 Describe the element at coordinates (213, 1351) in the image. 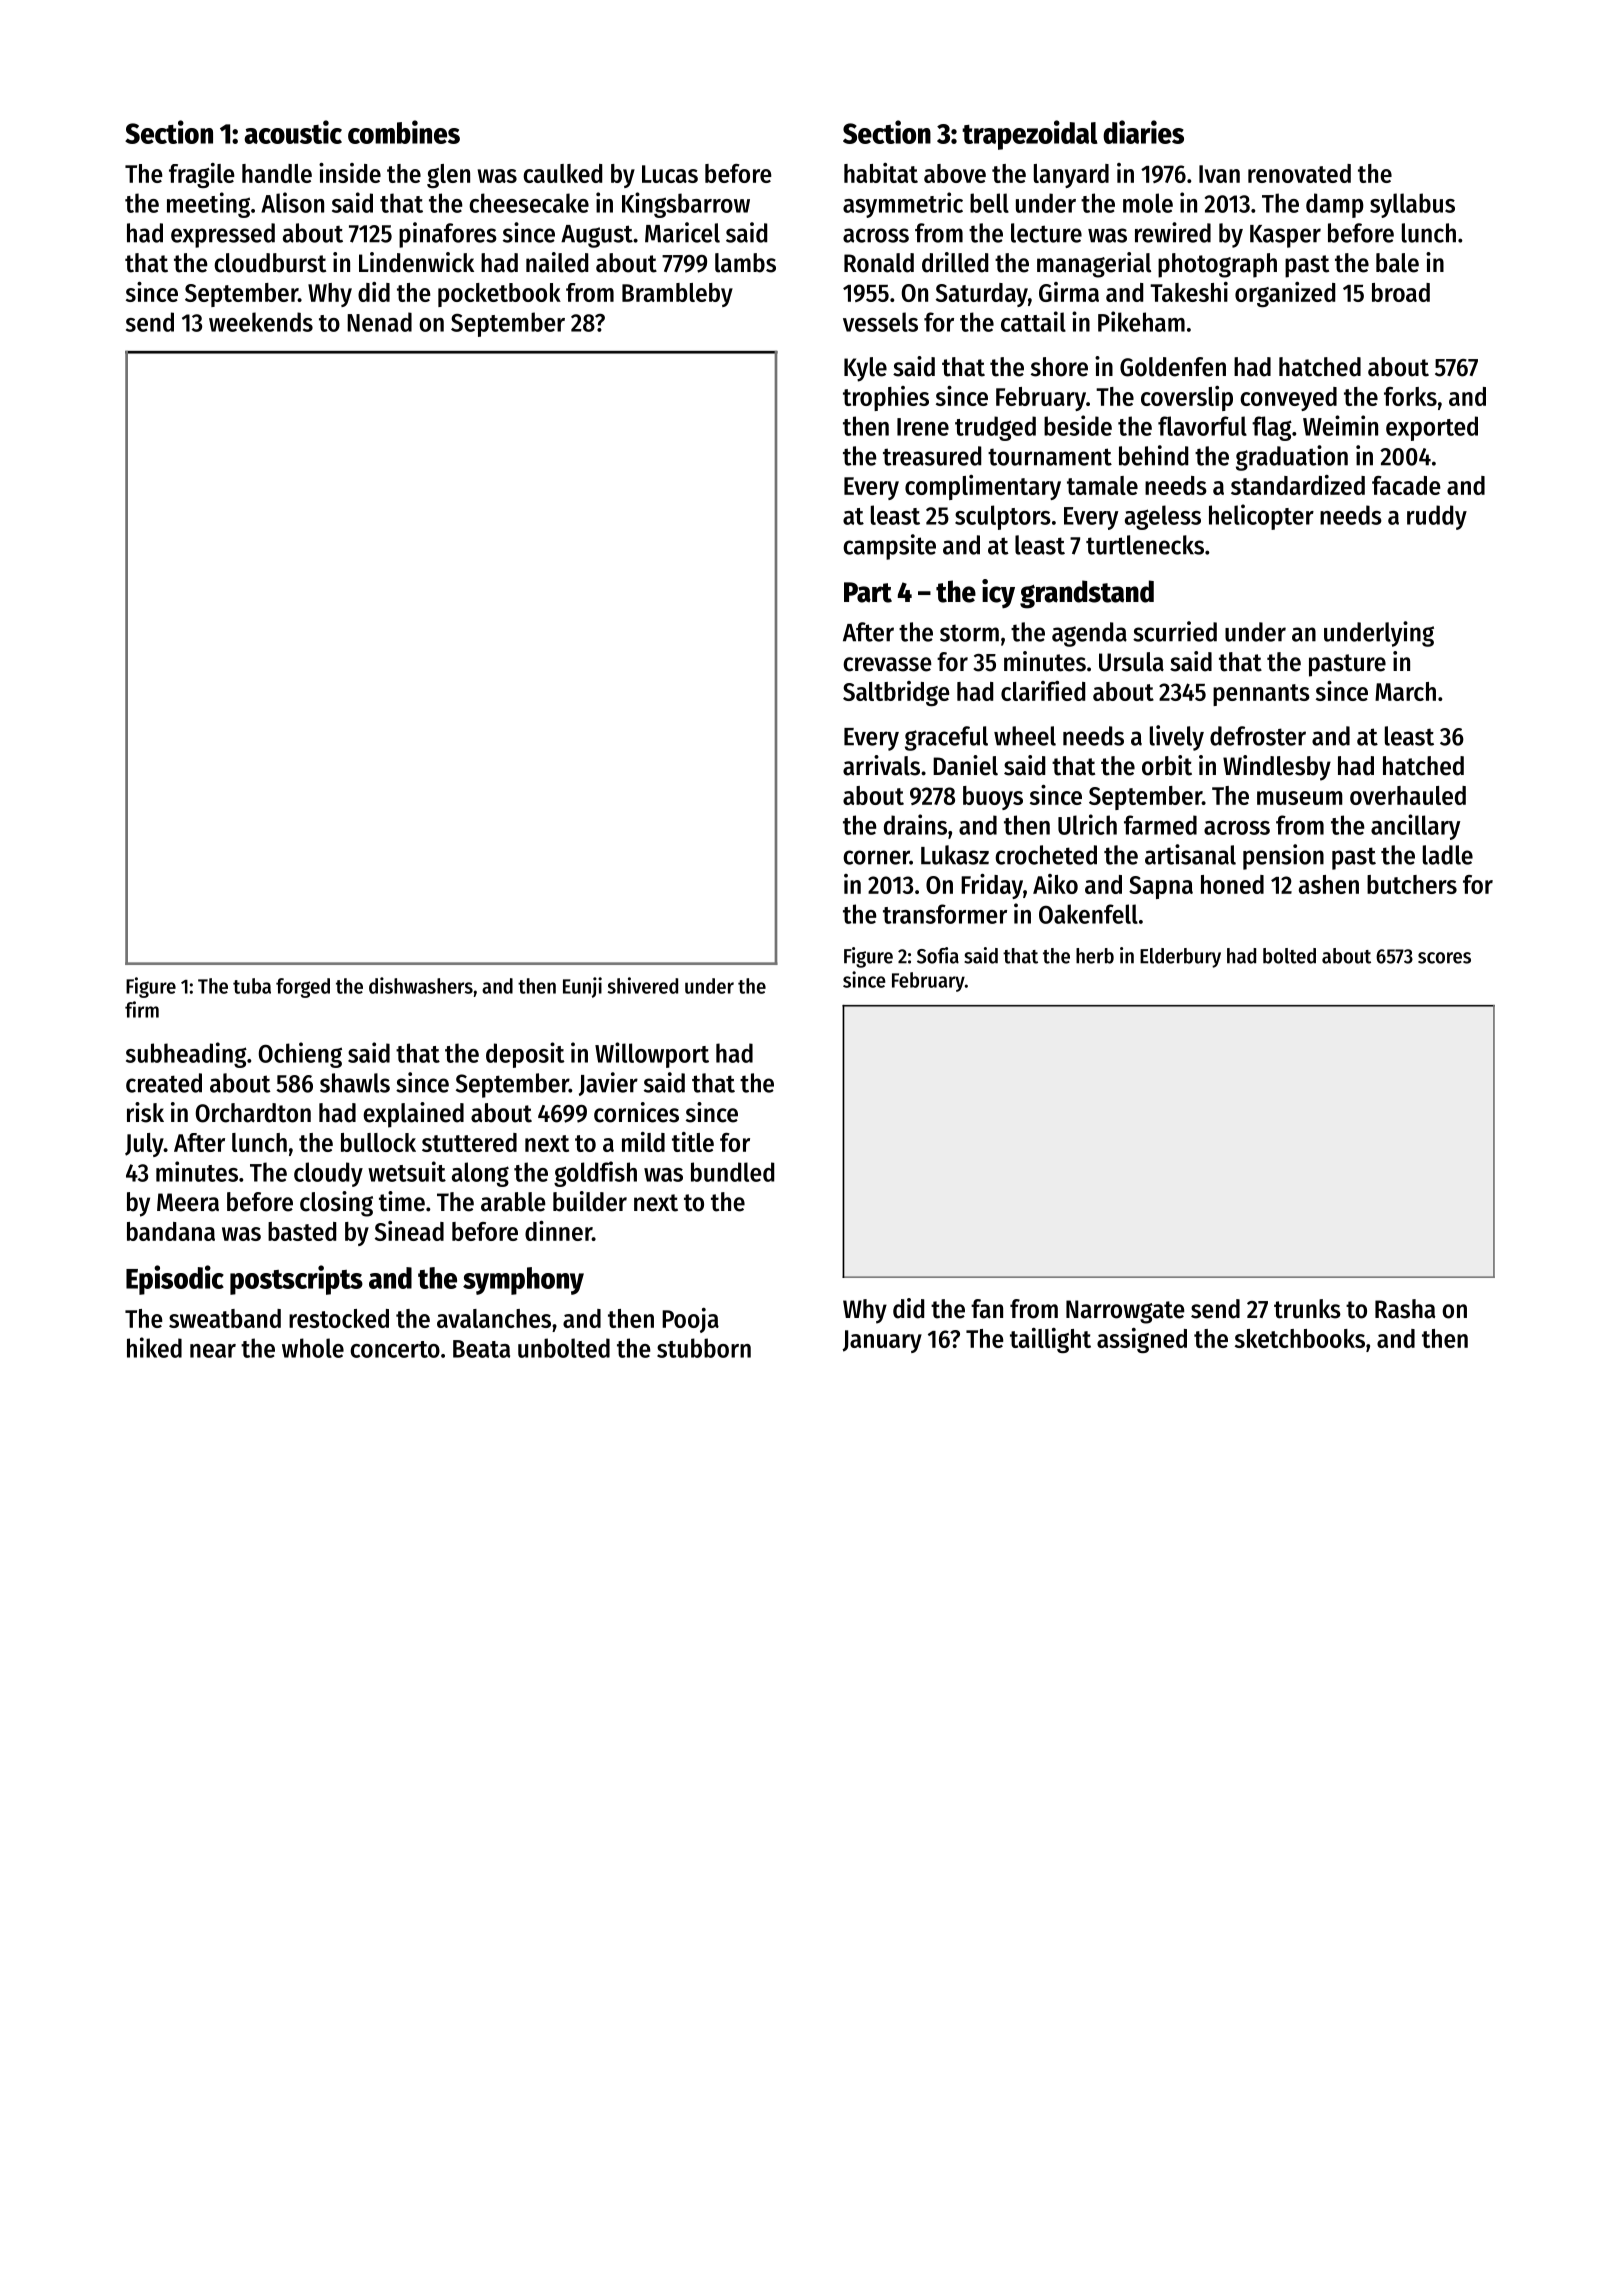

I see `near` at that location.
